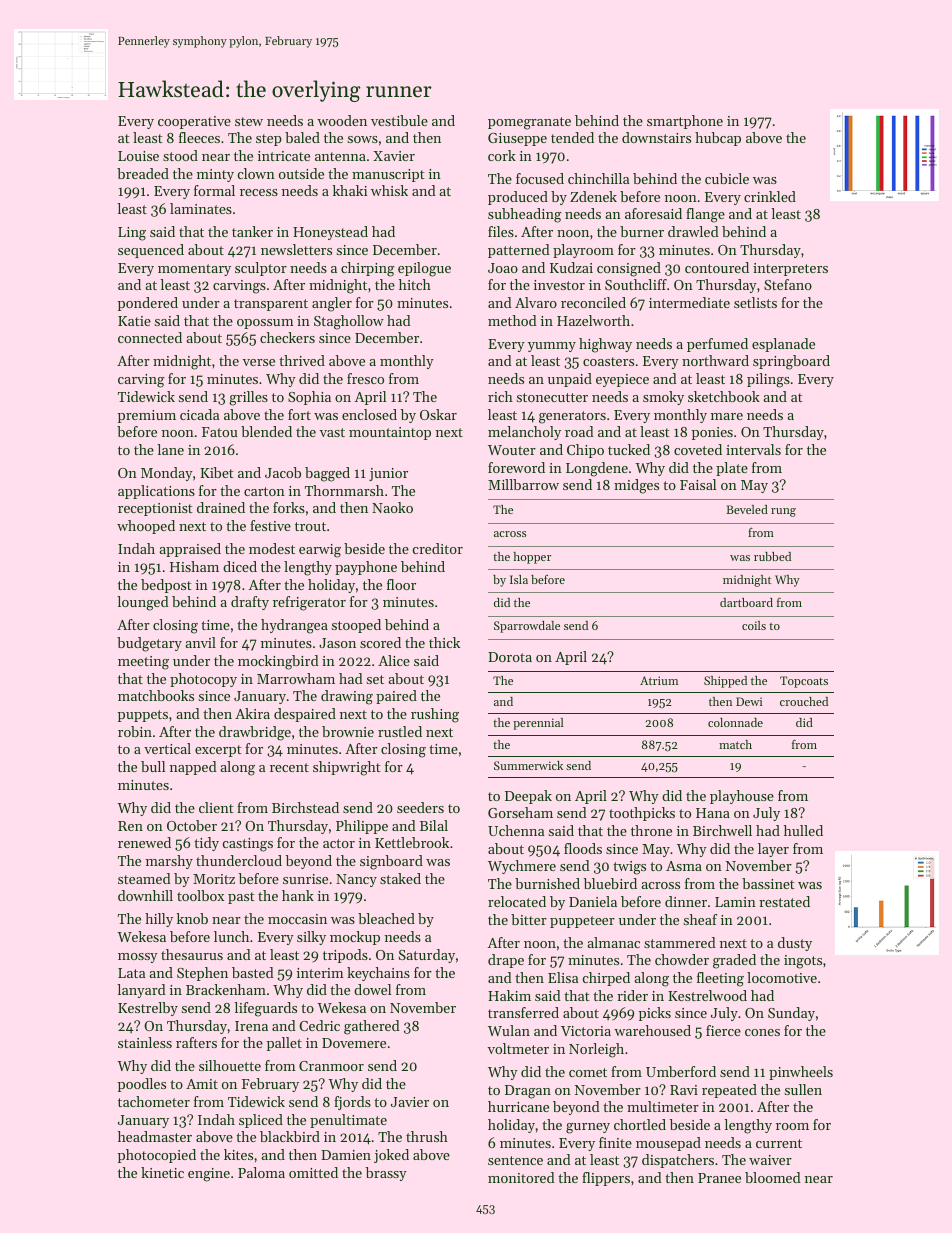 The image size is (952, 1233). What do you see at coordinates (772, 556) in the screenshot?
I see `rubbed` at bounding box center [772, 556].
